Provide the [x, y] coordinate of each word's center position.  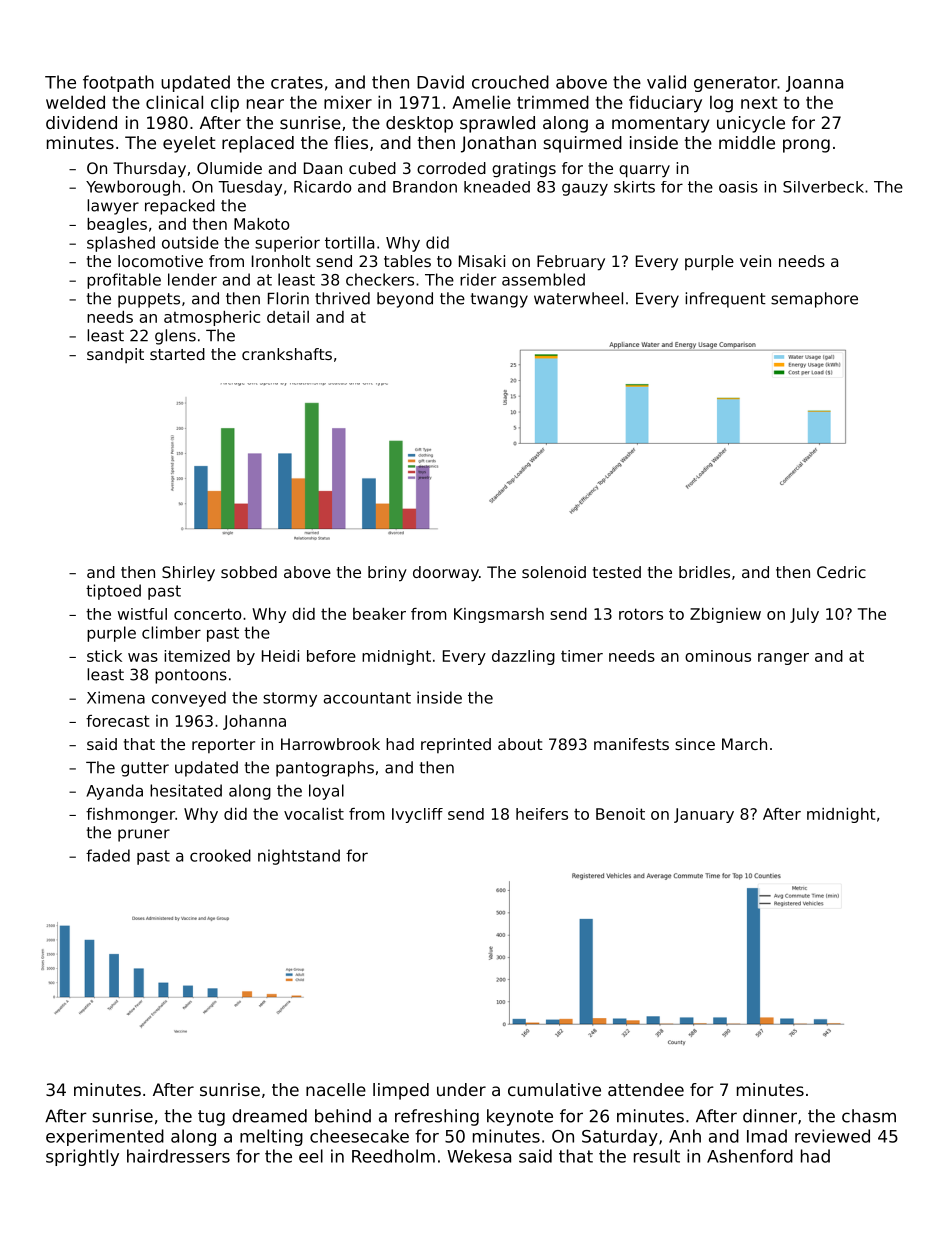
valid [666, 82]
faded [108, 855]
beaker [379, 614]
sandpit [115, 355]
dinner [770, 1116]
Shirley [188, 574]
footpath [118, 83]
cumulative [554, 1089]
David [440, 82]
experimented [105, 1137]
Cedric [841, 572]
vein [755, 261]
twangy [499, 300]
